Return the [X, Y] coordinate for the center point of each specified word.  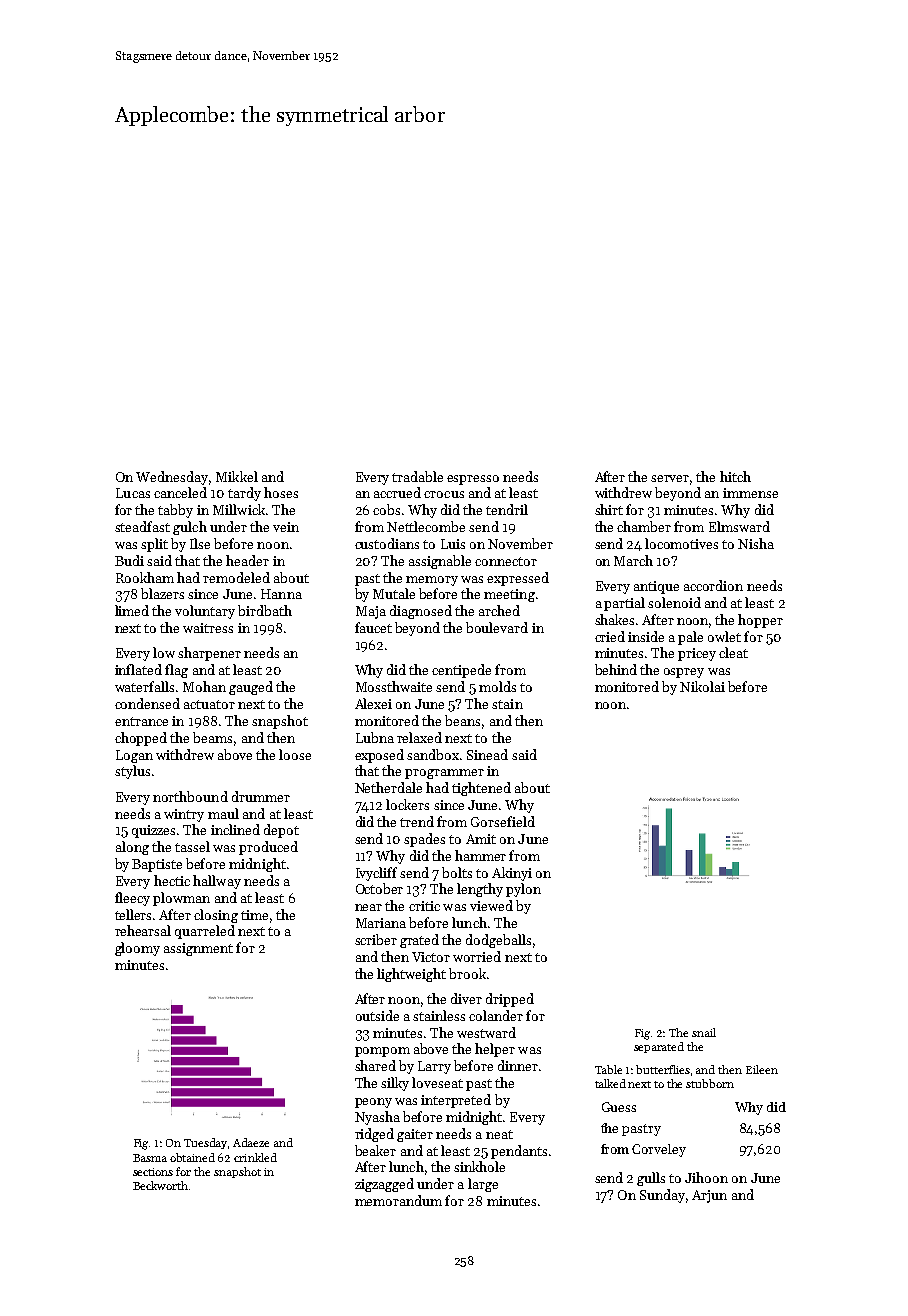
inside [646, 636]
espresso [473, 480]
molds [497, 686]
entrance [141, 721]
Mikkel [237, 476]
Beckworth [160, 1185]
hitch [735, 476]
